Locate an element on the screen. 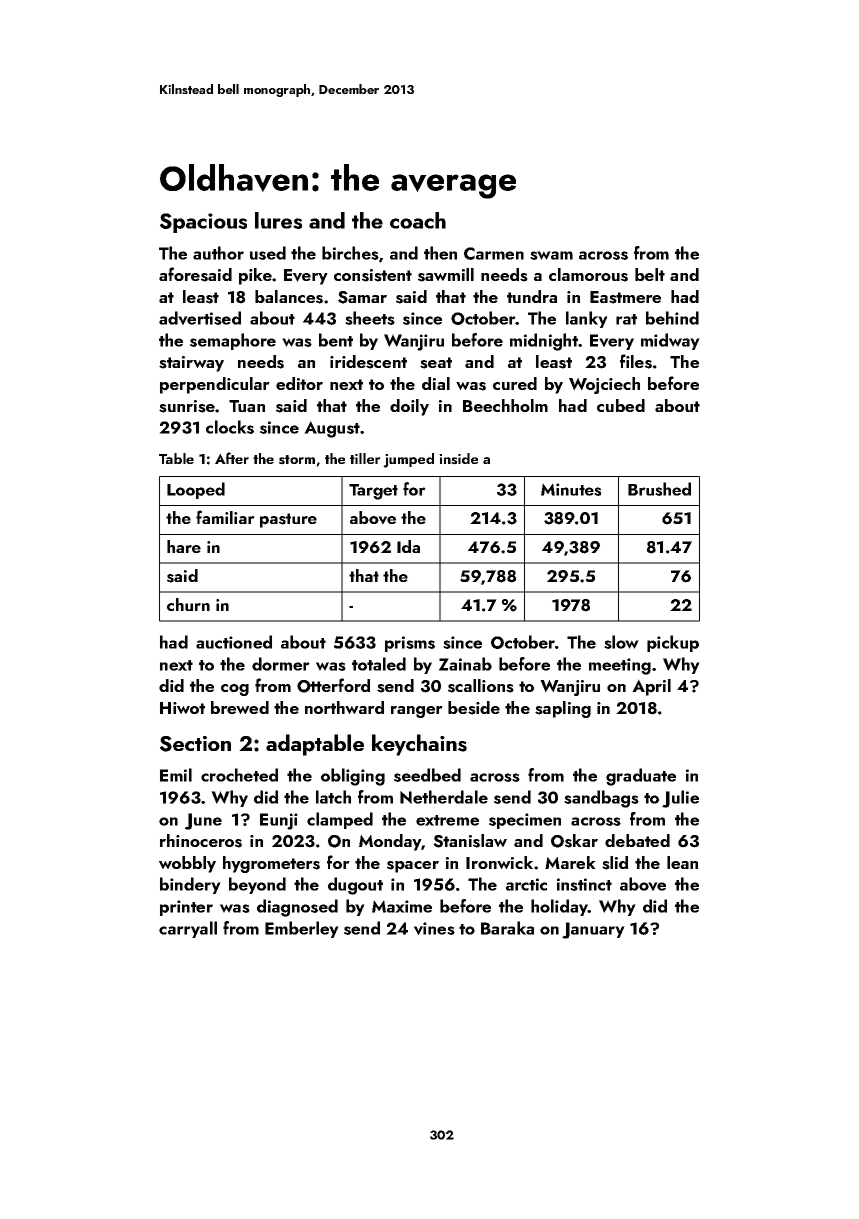 This screenshot has width=859, height=1219. lures is located at coordinates (278, 220).
